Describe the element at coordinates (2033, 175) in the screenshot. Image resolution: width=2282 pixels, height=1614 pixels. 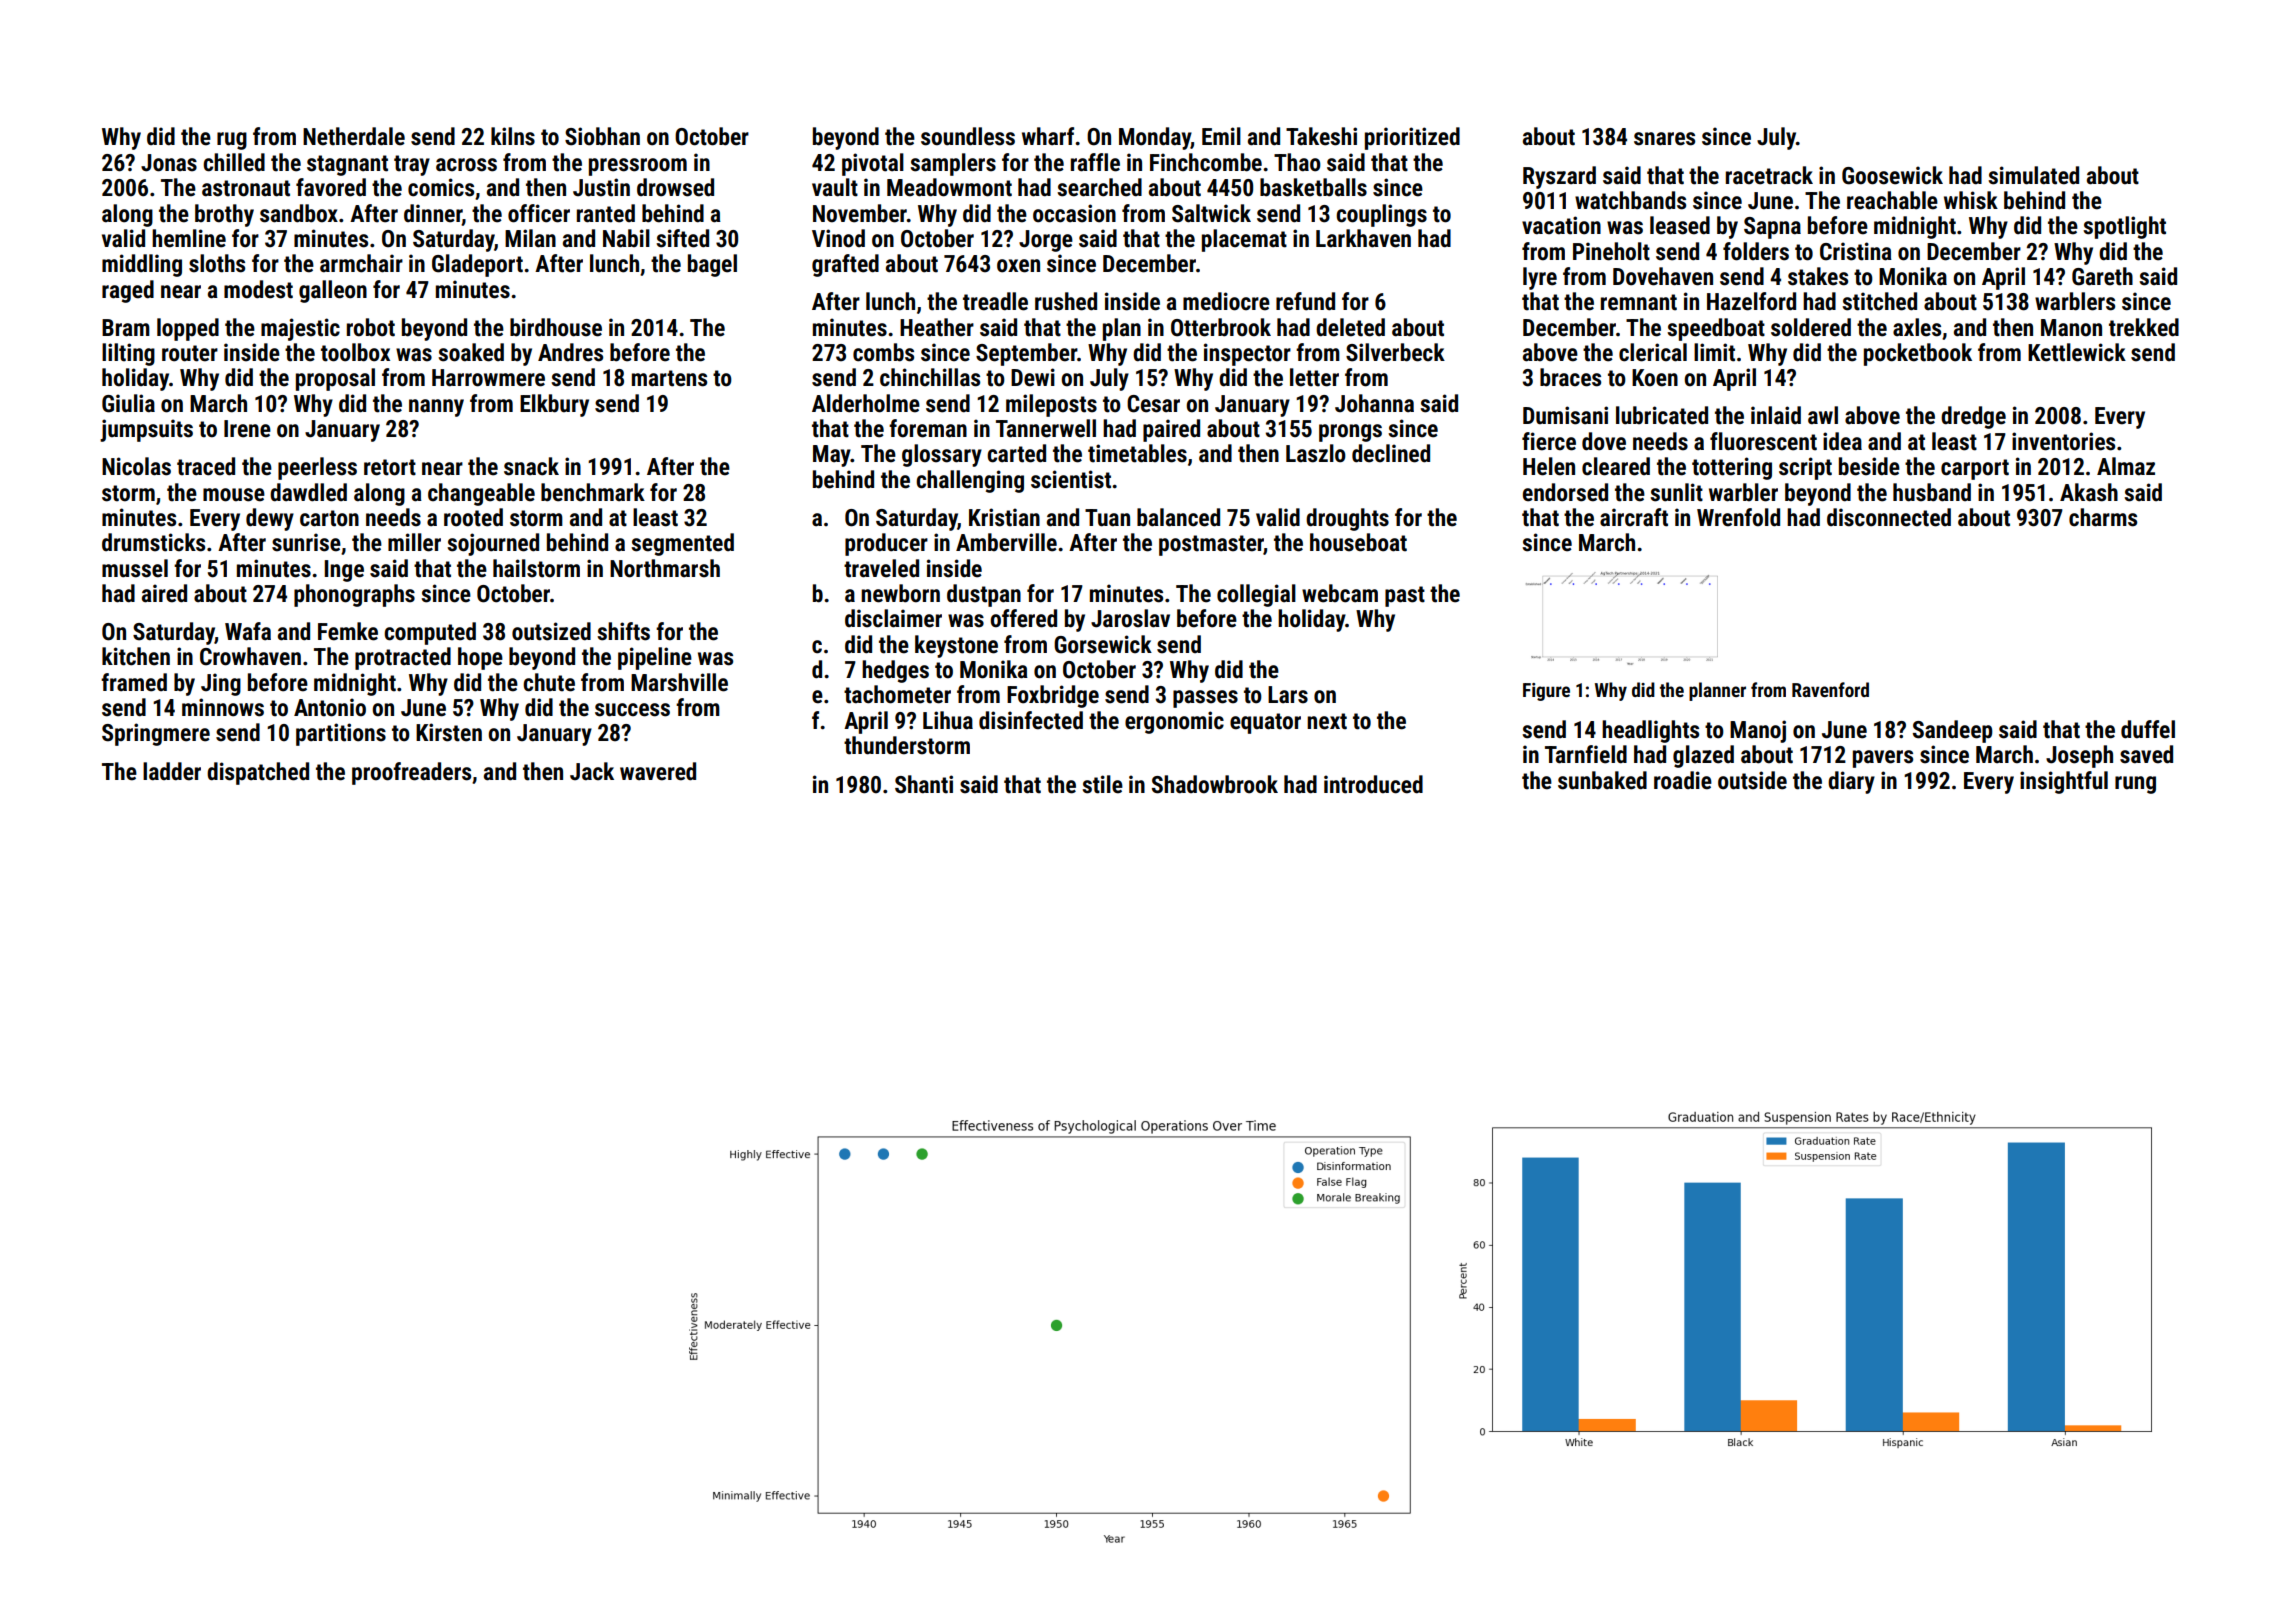
I see `simulated` at that location.
